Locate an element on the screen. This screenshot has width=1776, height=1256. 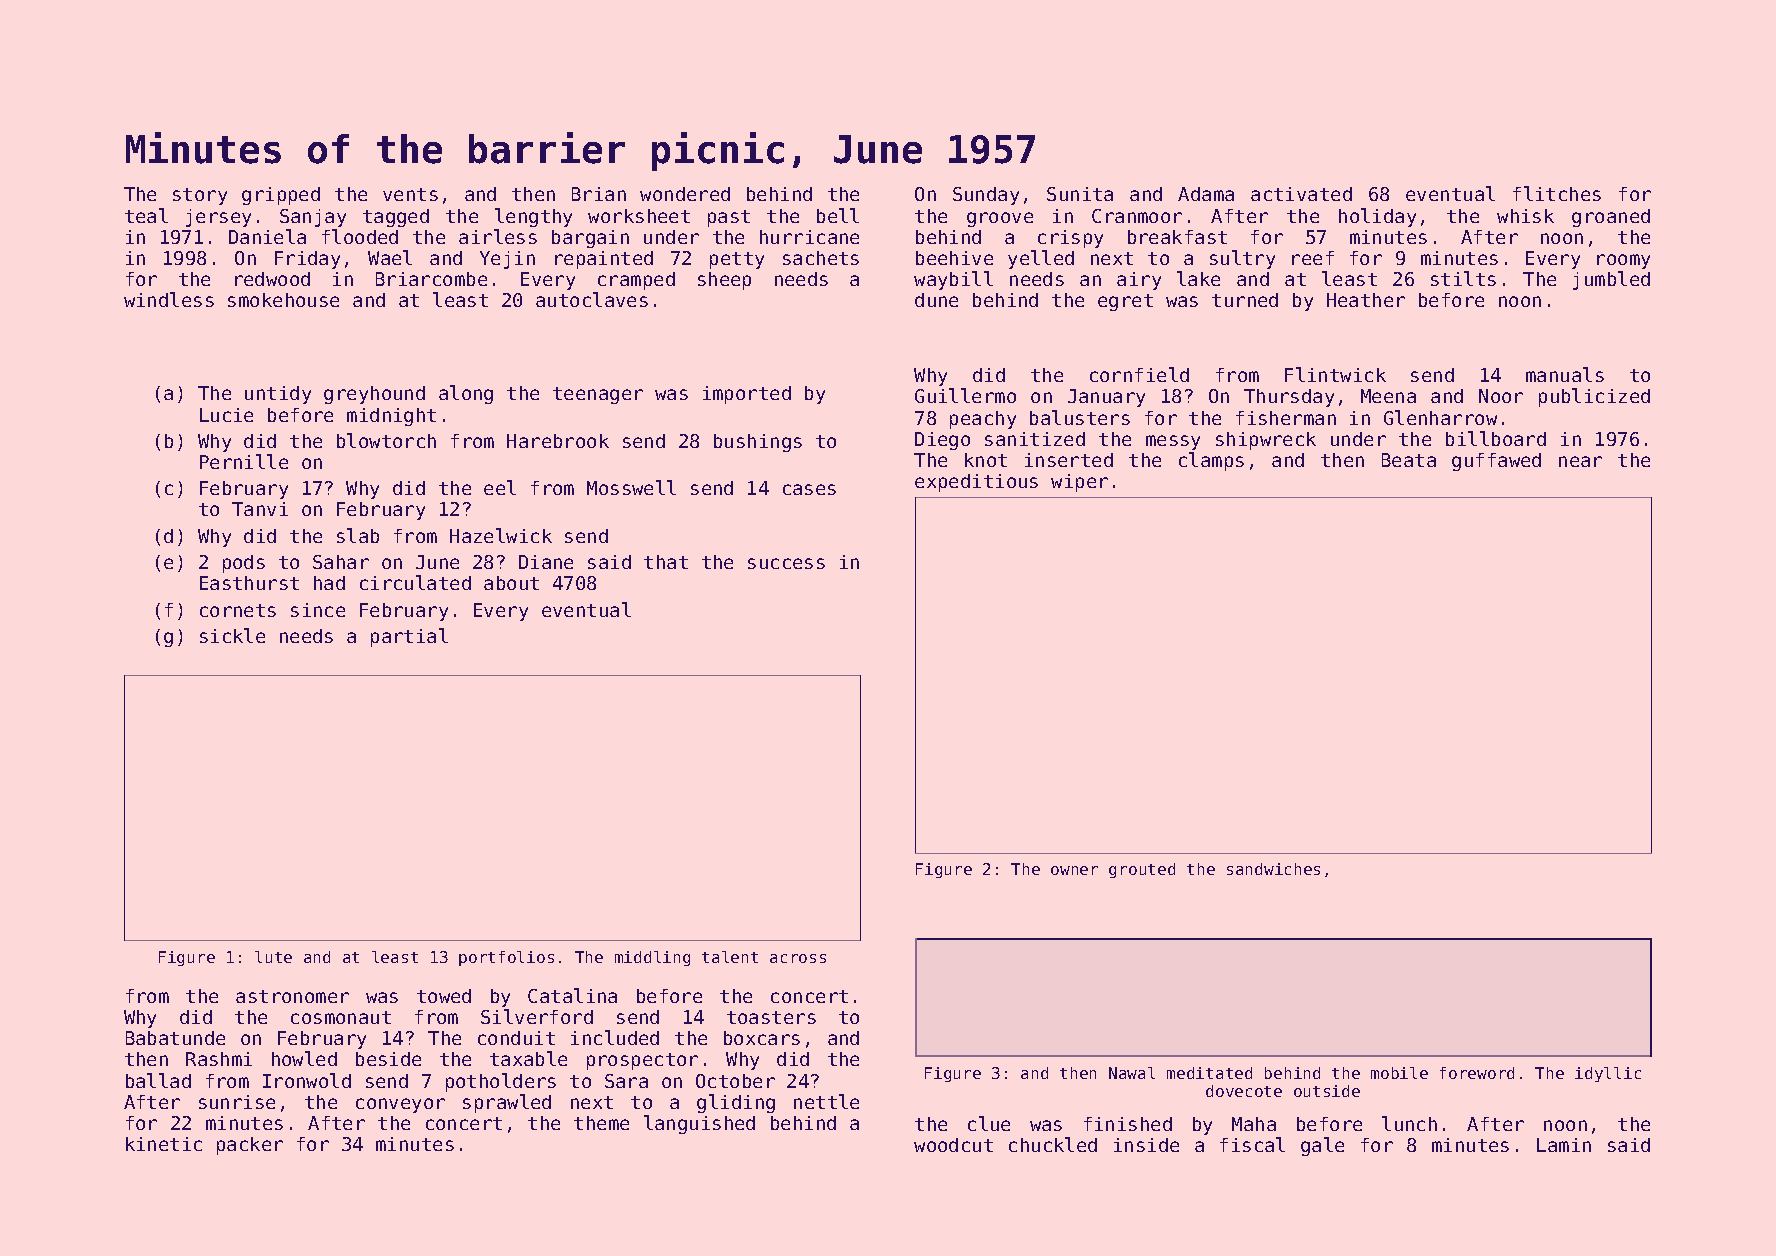
talent is located at coordinates (730, 957).
